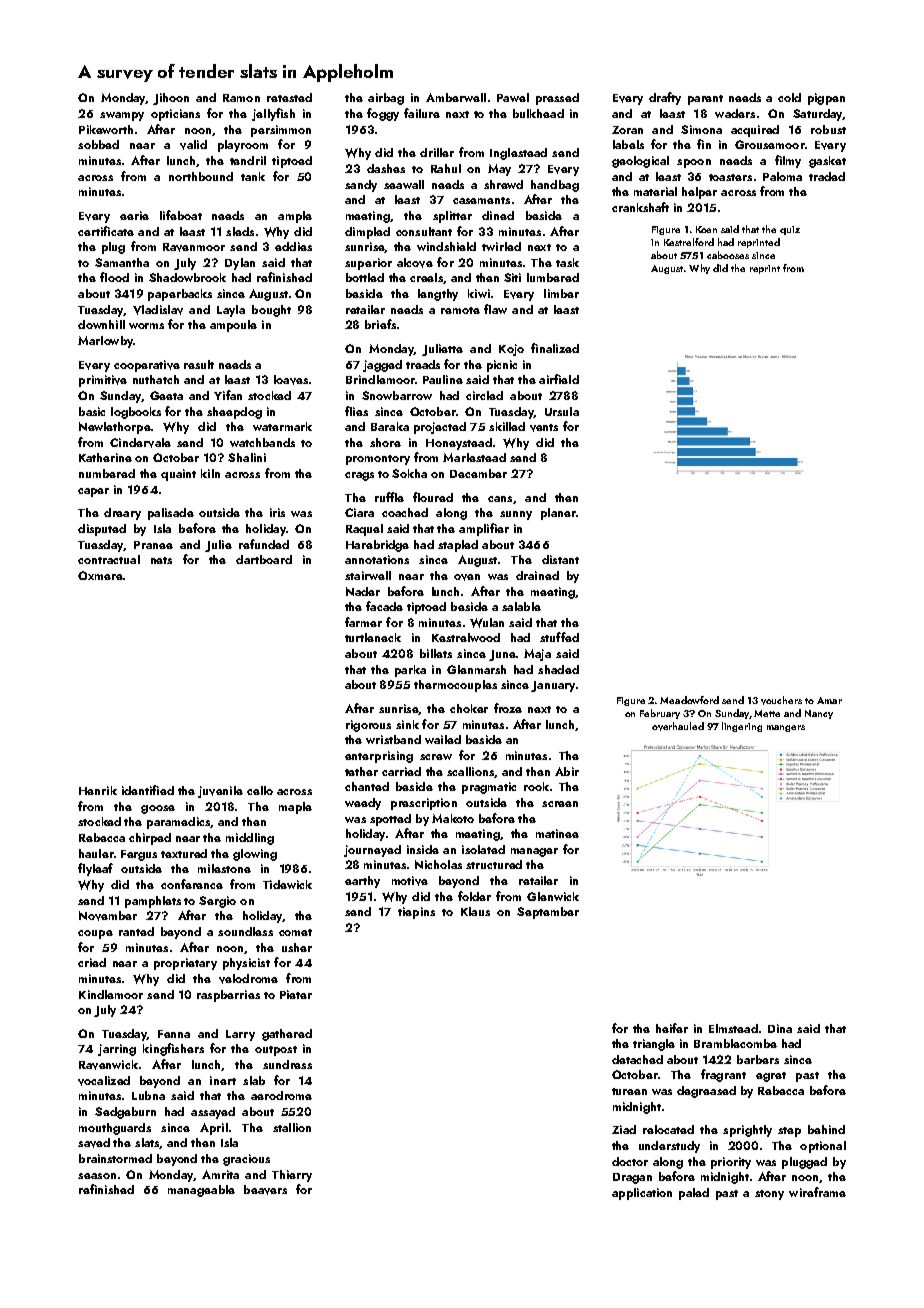 This document has width=924, height=1308. What do you see at coordinates (689, 700) in the document?
I see `Meadowford` at bounding box center [689, 700].
